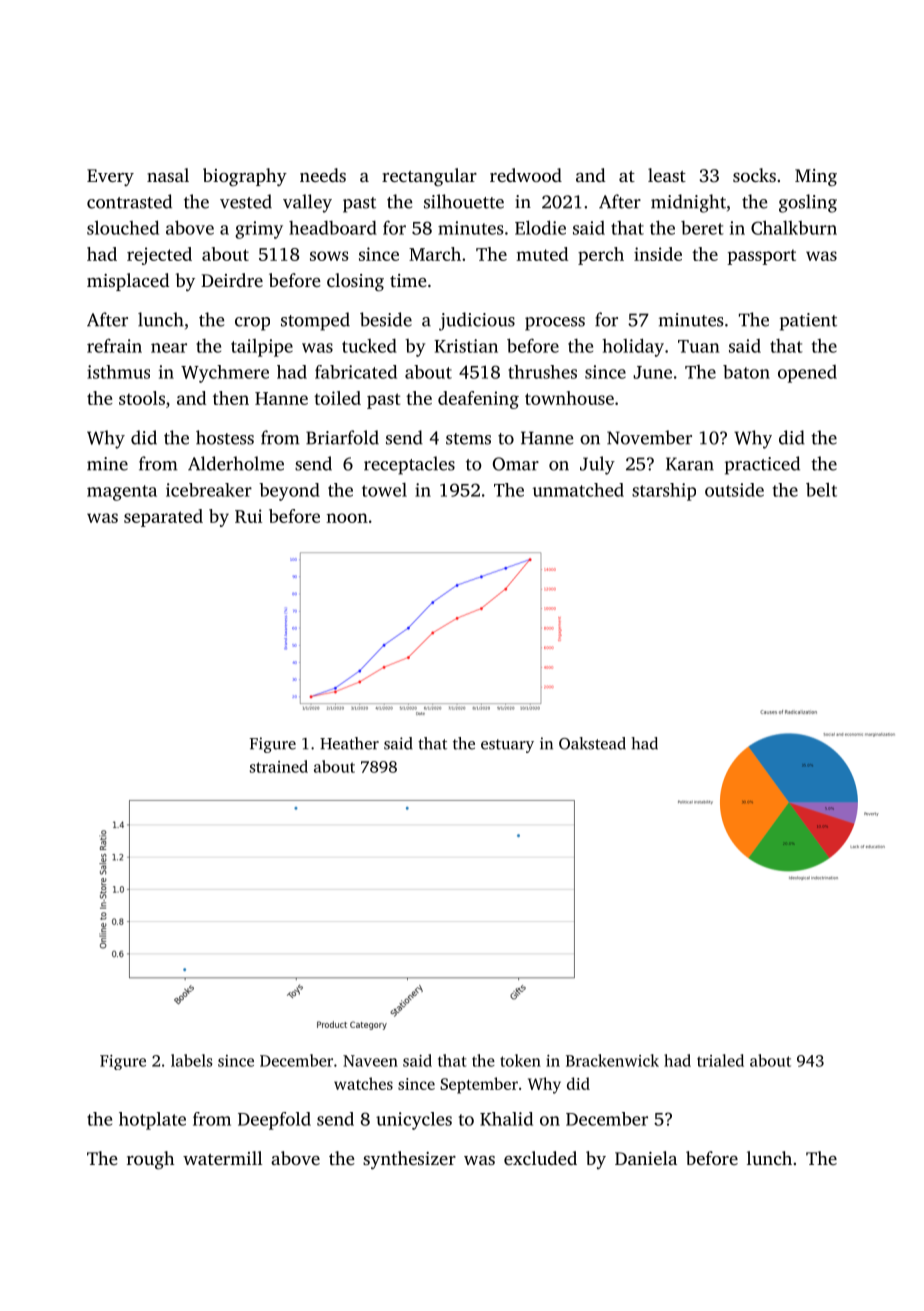 The height and width of the screenshot is (1311, 924). I want to click on estuary, so click(507, 746).
